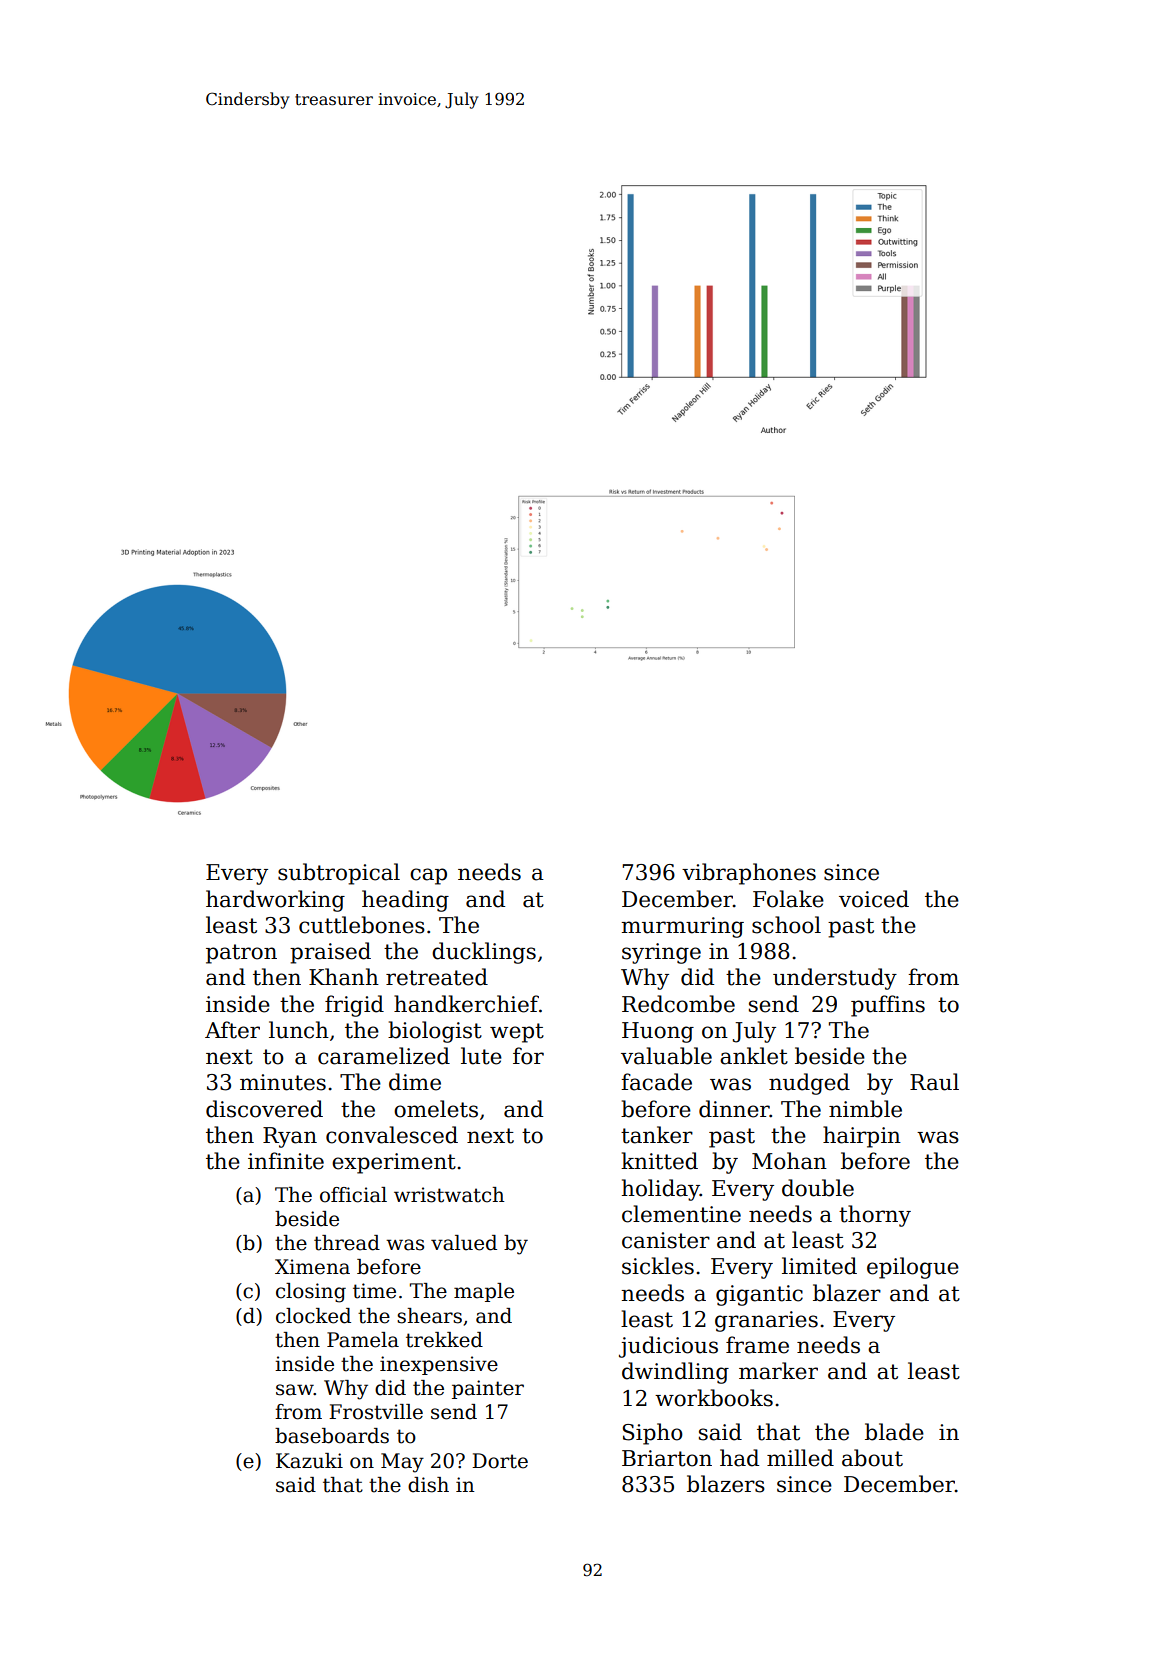  I want to click on clementine, so click(681, 1214).
